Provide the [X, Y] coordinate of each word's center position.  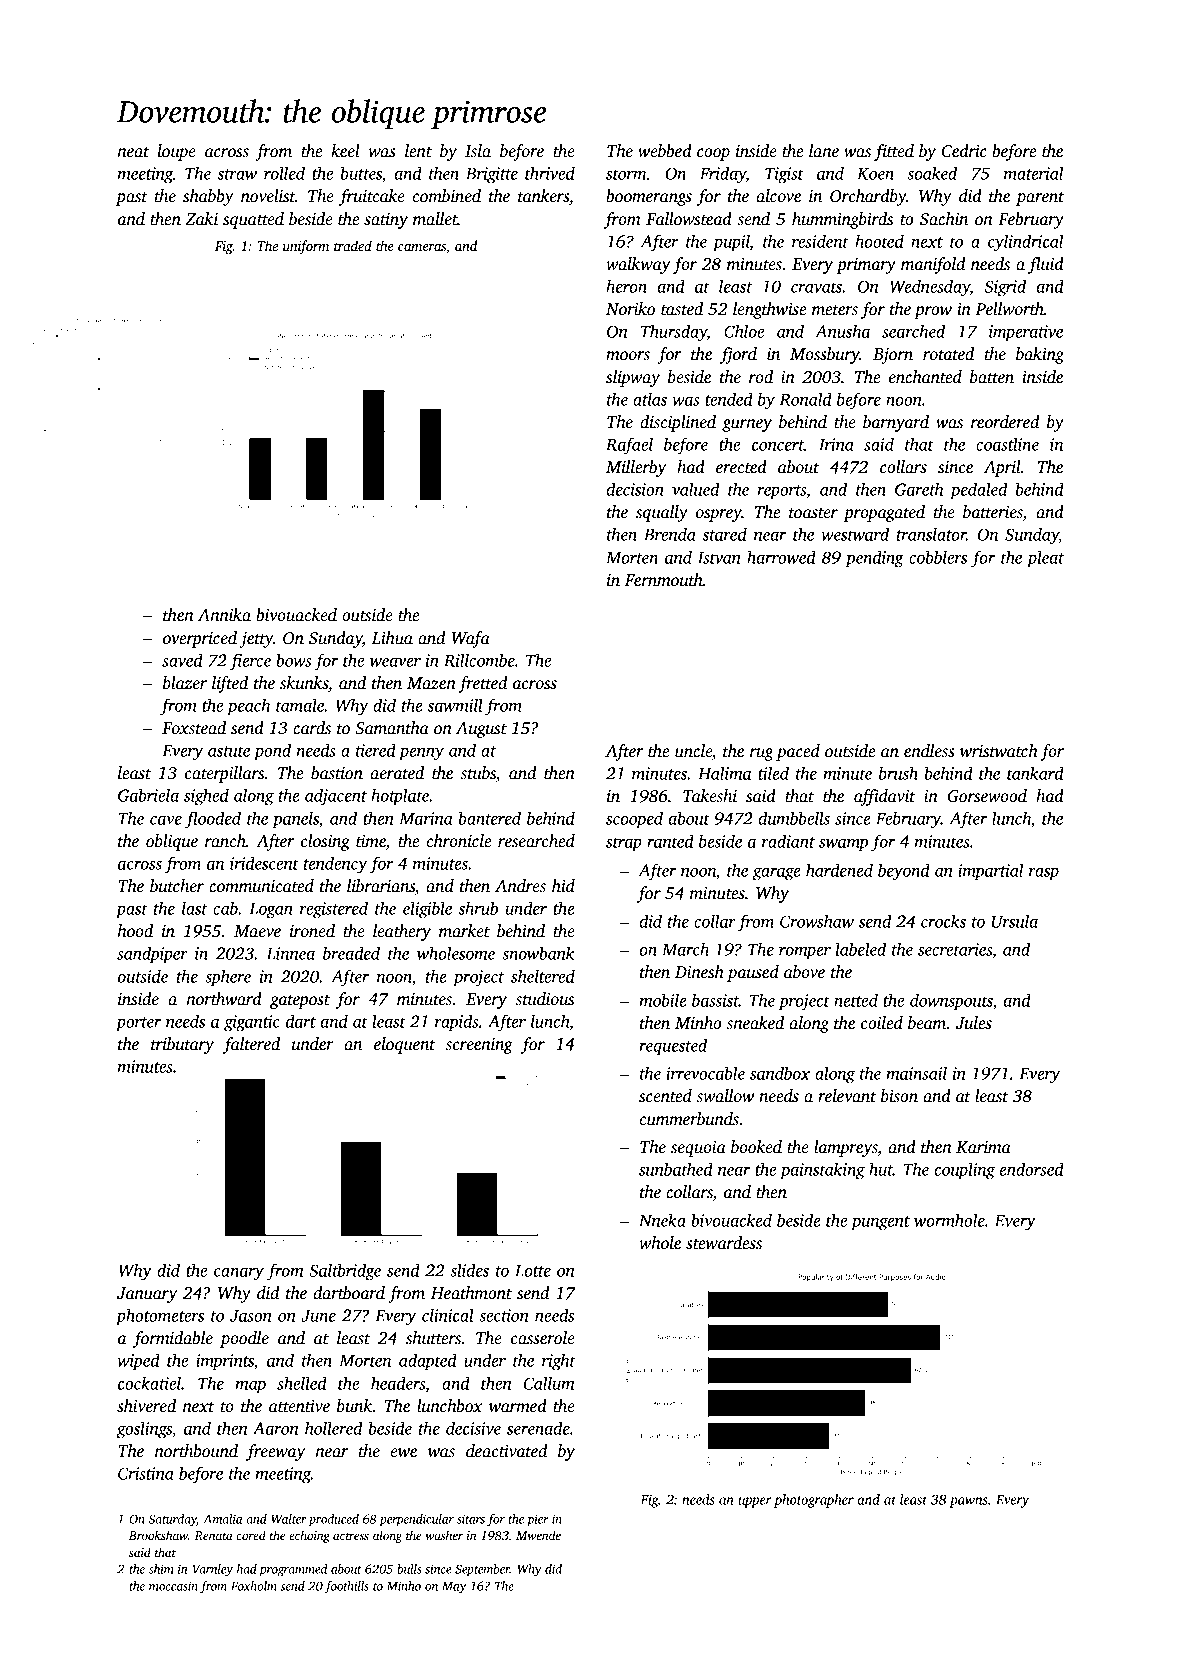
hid [563, 886]
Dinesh [699, 972]
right [559, 1362]
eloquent [405, 1045]
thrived [550, 173]
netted [856, 1000]
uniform [306, 247]
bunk [354, 1406]
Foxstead [194, 728]
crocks [943, 921]
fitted [894, 152]
